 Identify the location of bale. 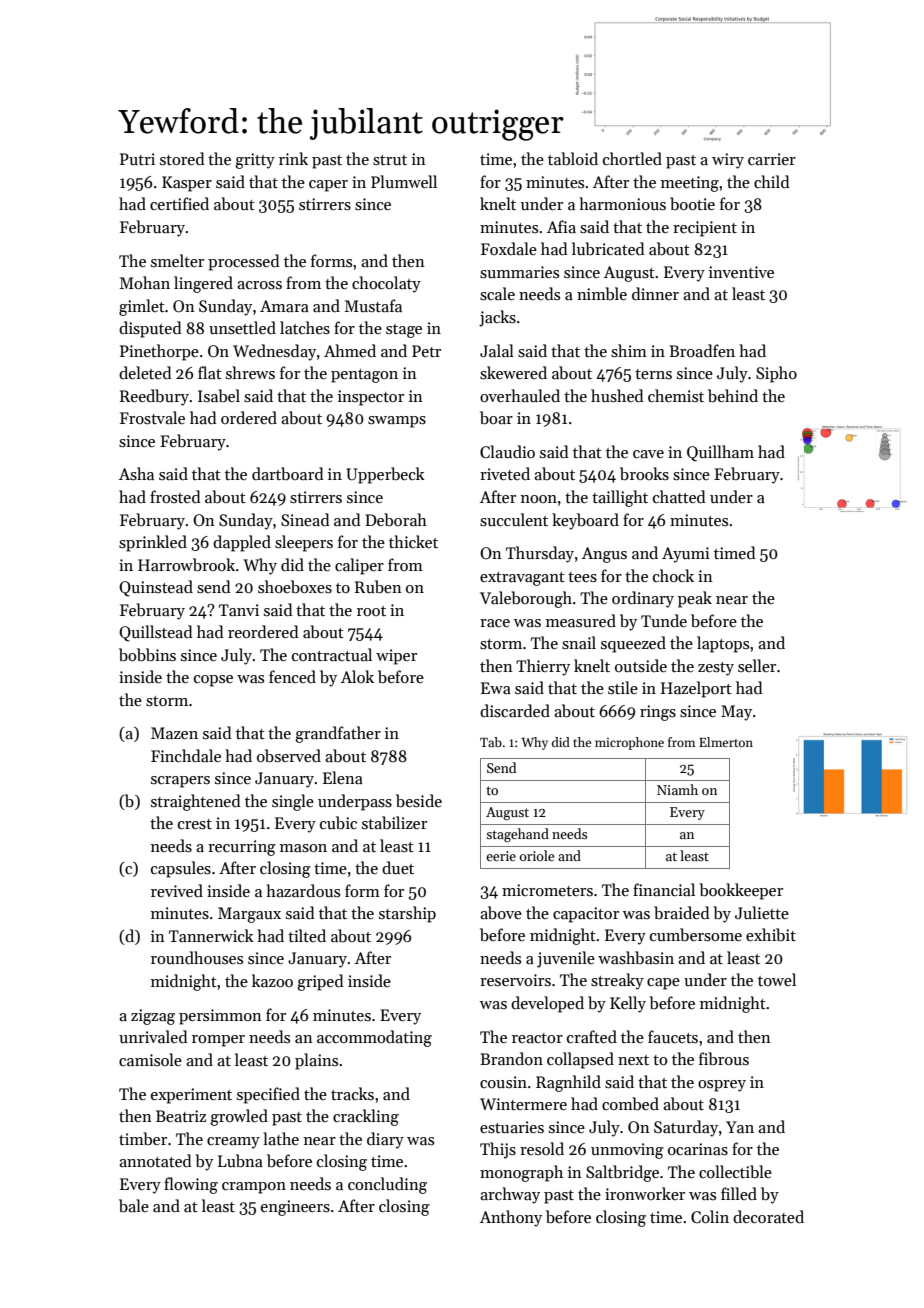
(134, 1205).
